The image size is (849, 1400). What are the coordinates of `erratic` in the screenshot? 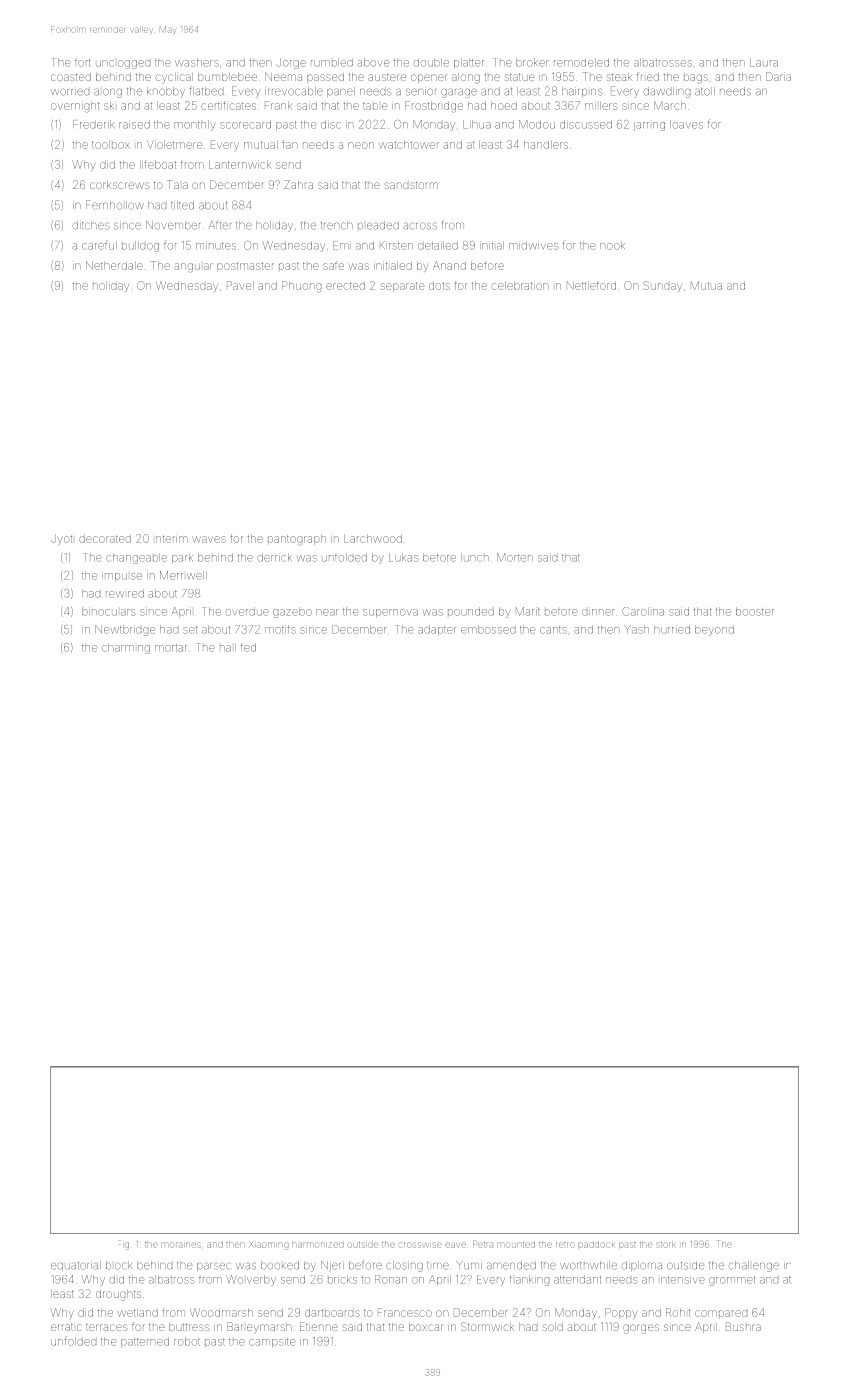 It's located at (66, 1327).
